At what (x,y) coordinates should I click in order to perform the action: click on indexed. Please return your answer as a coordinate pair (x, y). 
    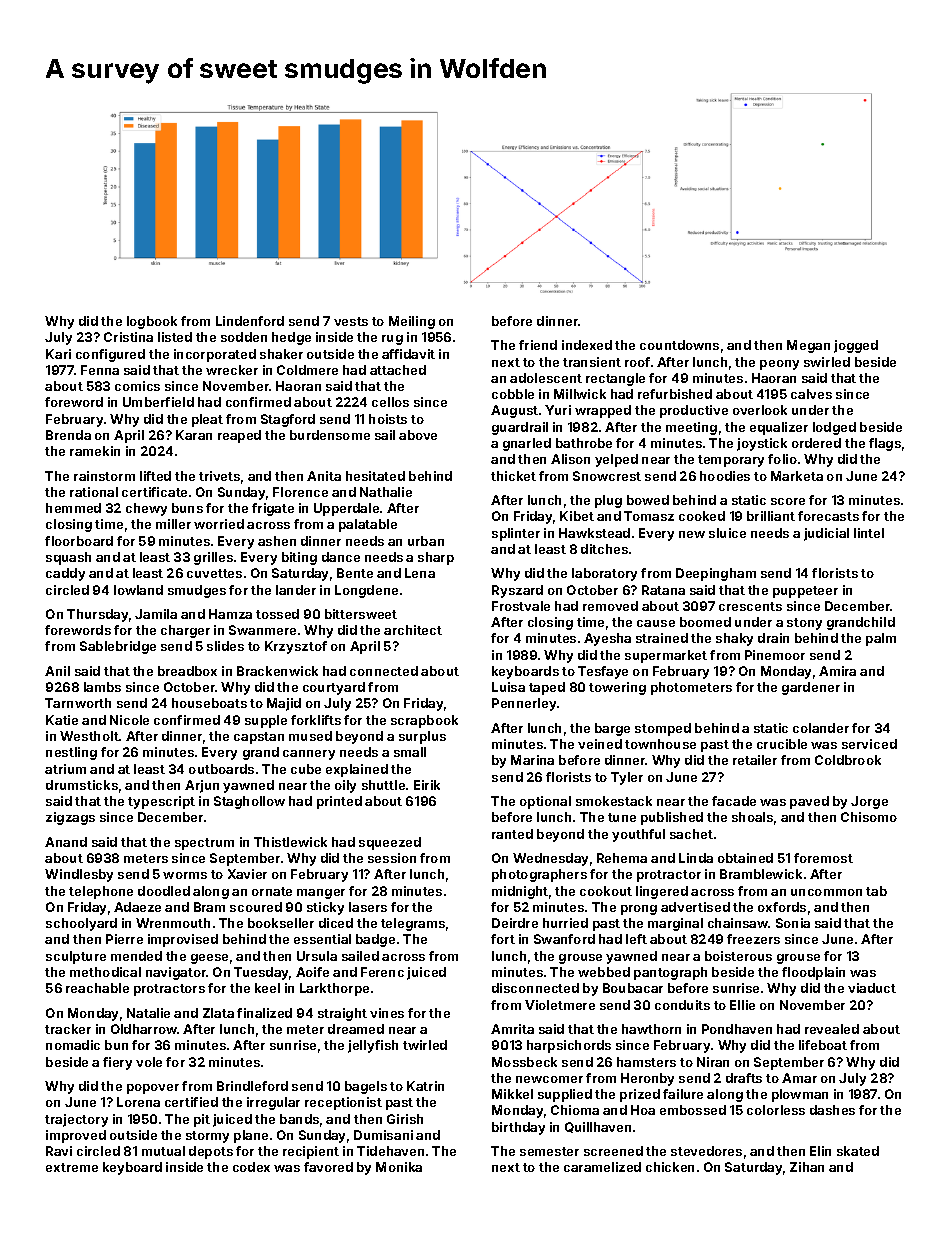
    Looking at the image, I should click on (587, 345).
